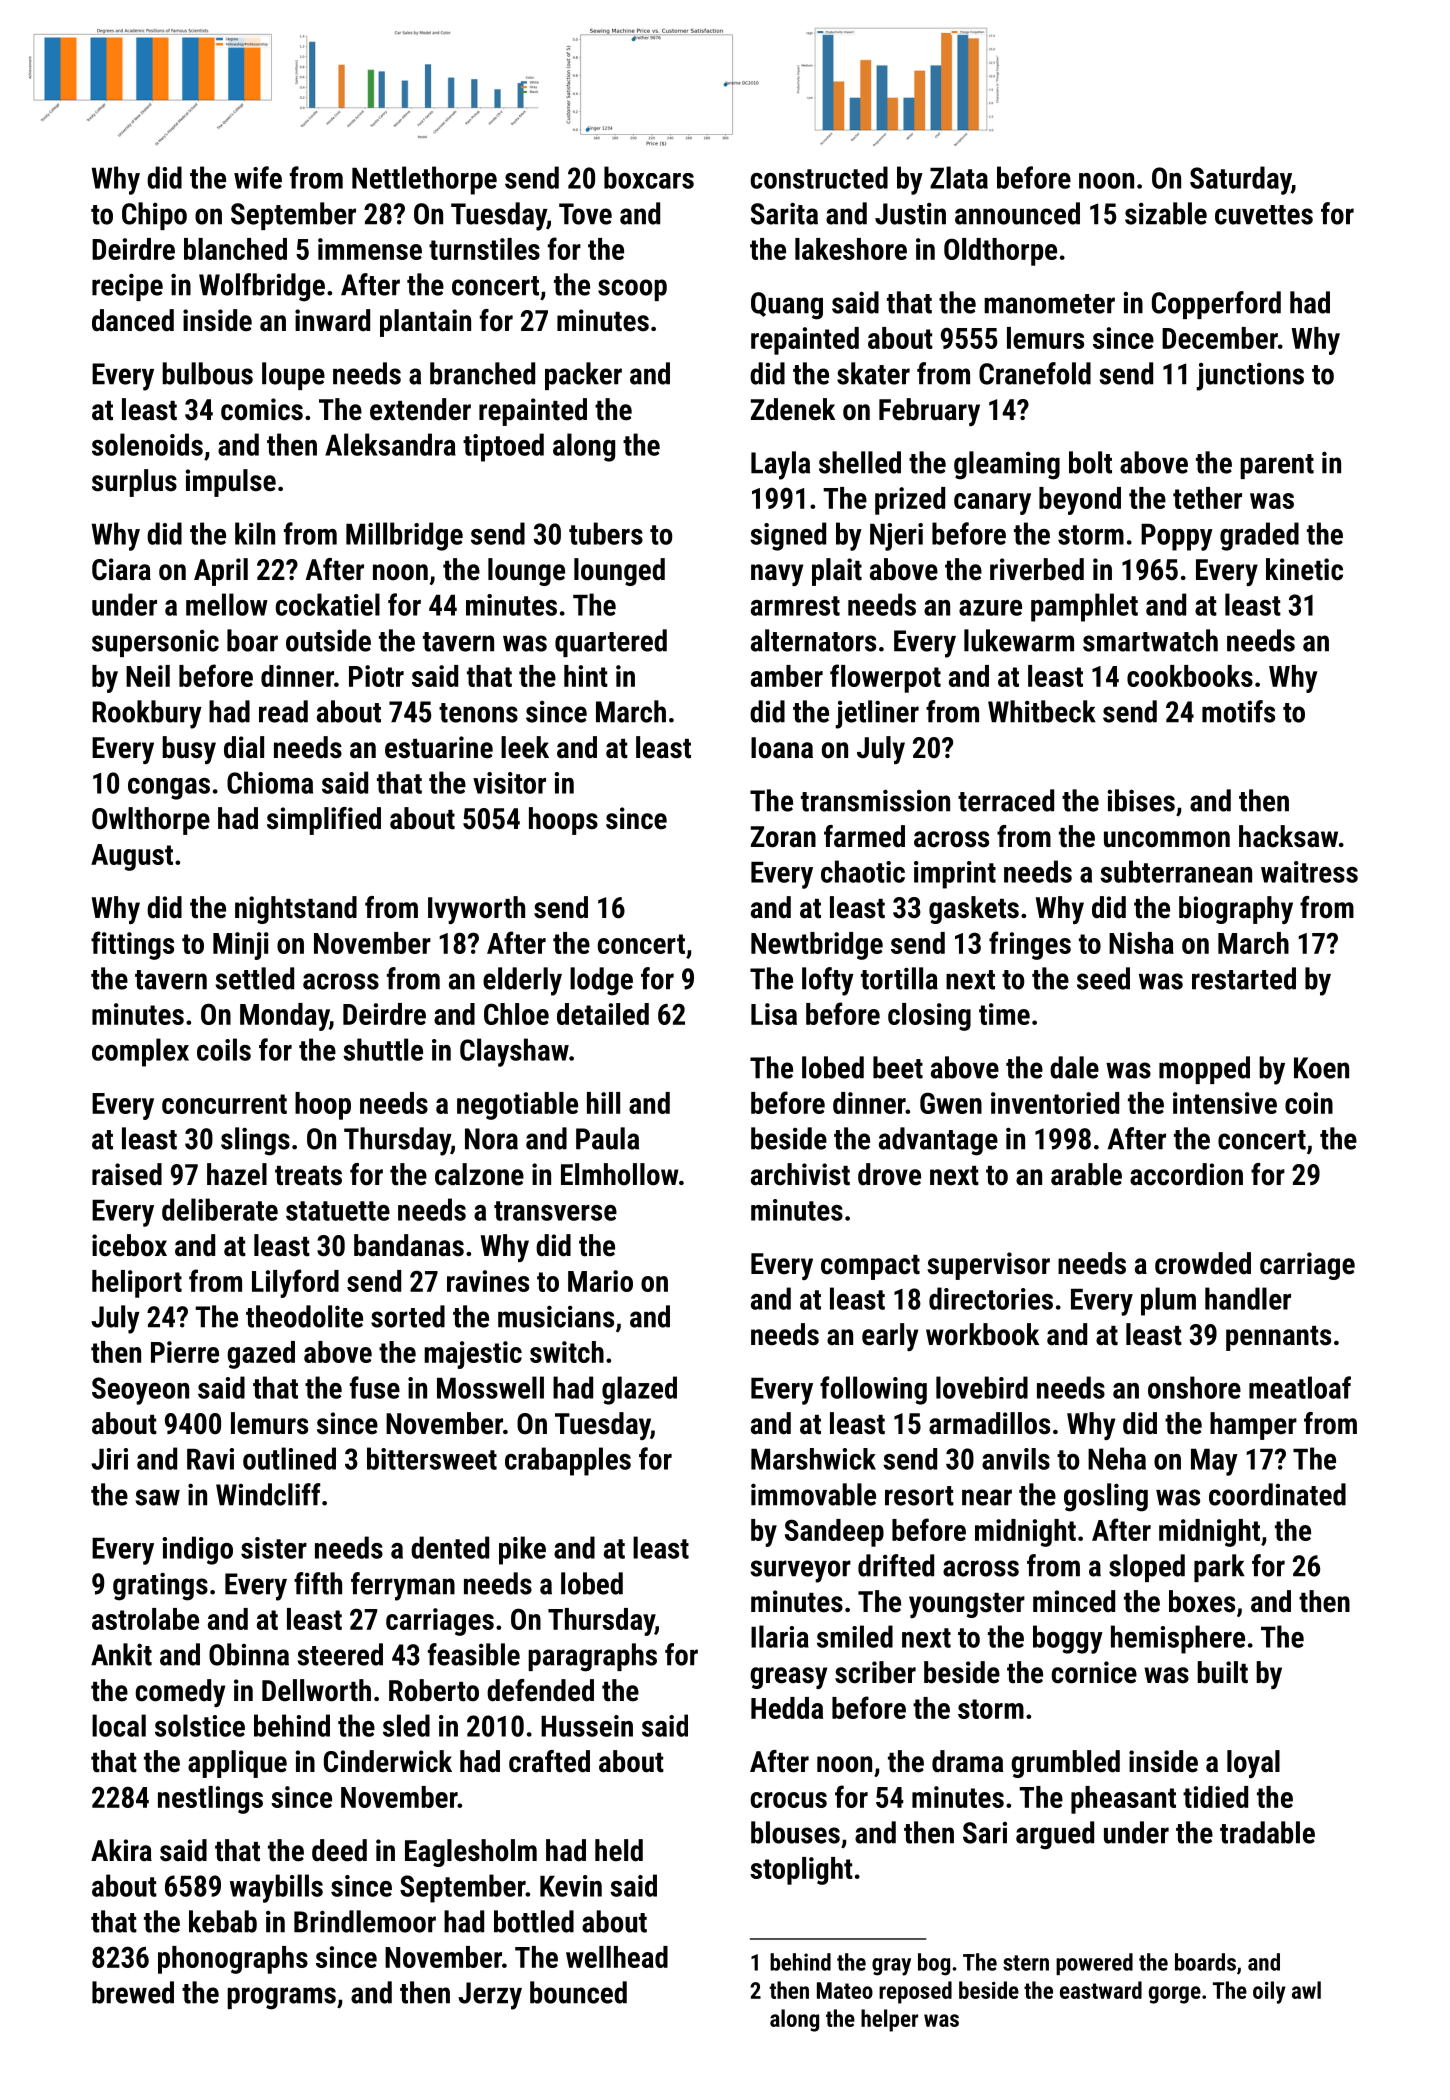 The height and width of the screenshot is (2100, 1450). Describe the element at coordinates (1253, 1764) in the screenshot. I see `loyal` at that location.
